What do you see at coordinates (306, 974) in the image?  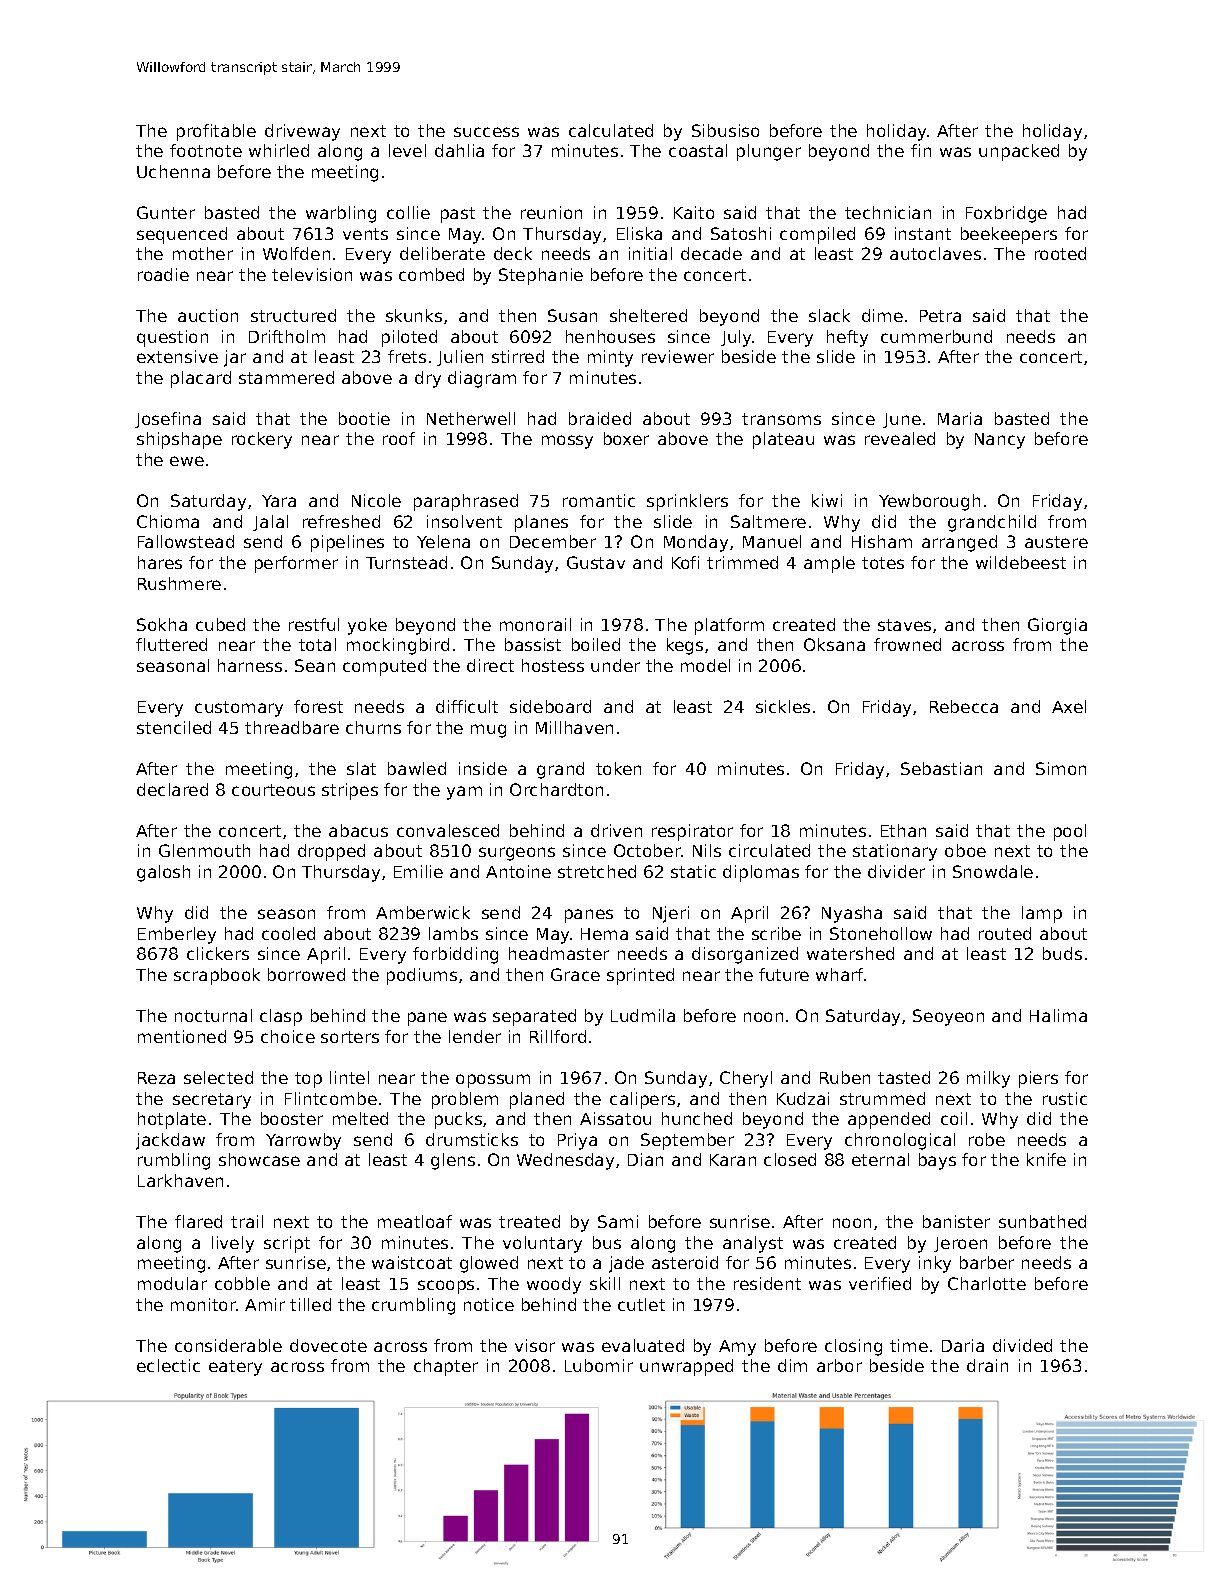 I see `borrowed` at bounding box center [306, 974].
